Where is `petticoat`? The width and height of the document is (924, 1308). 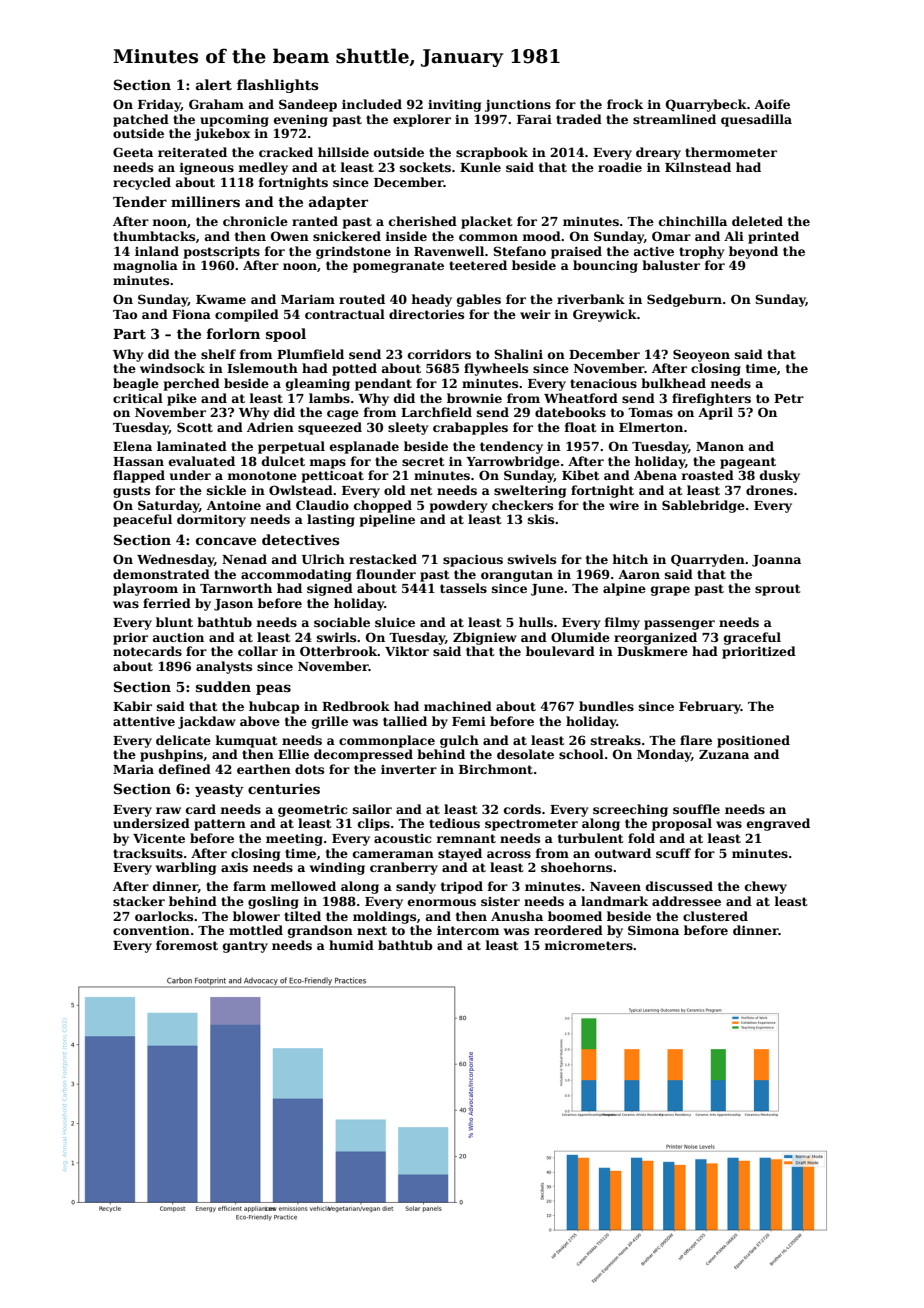 petticoat is located at coordinates (333, 476).
